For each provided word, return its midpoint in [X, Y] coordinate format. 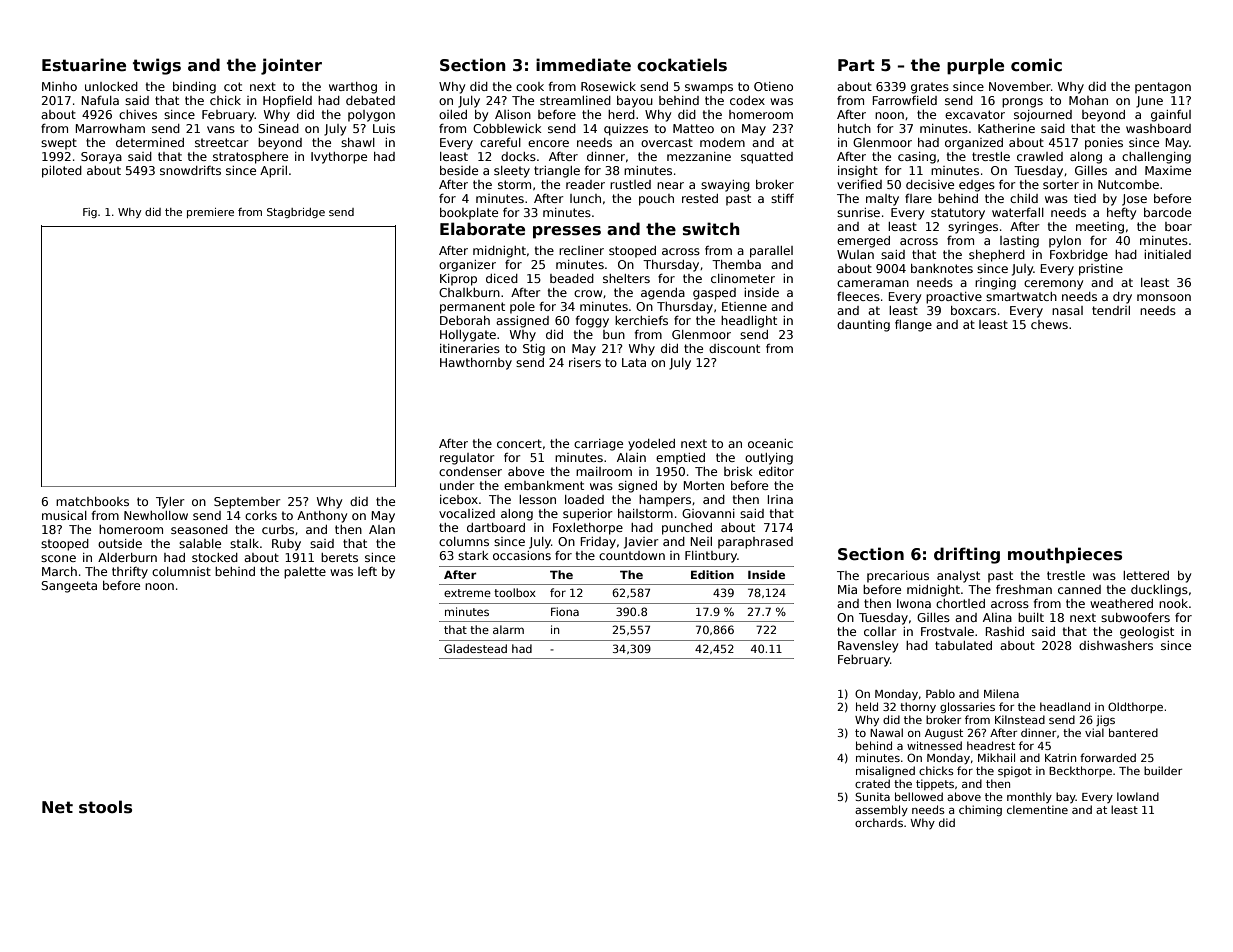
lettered [1146, 575]
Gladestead [475, 648]
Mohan [1088, 100]
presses [567, 232]
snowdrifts [190, 170]
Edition [712, 574]
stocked [215, 557]
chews [1049, 324]
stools [105, 807]
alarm [508, 629]
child [1024, 198]
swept [59, 144]
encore [548, 143]
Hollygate [468, 336]
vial [1094, 732]
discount [734, 348]
